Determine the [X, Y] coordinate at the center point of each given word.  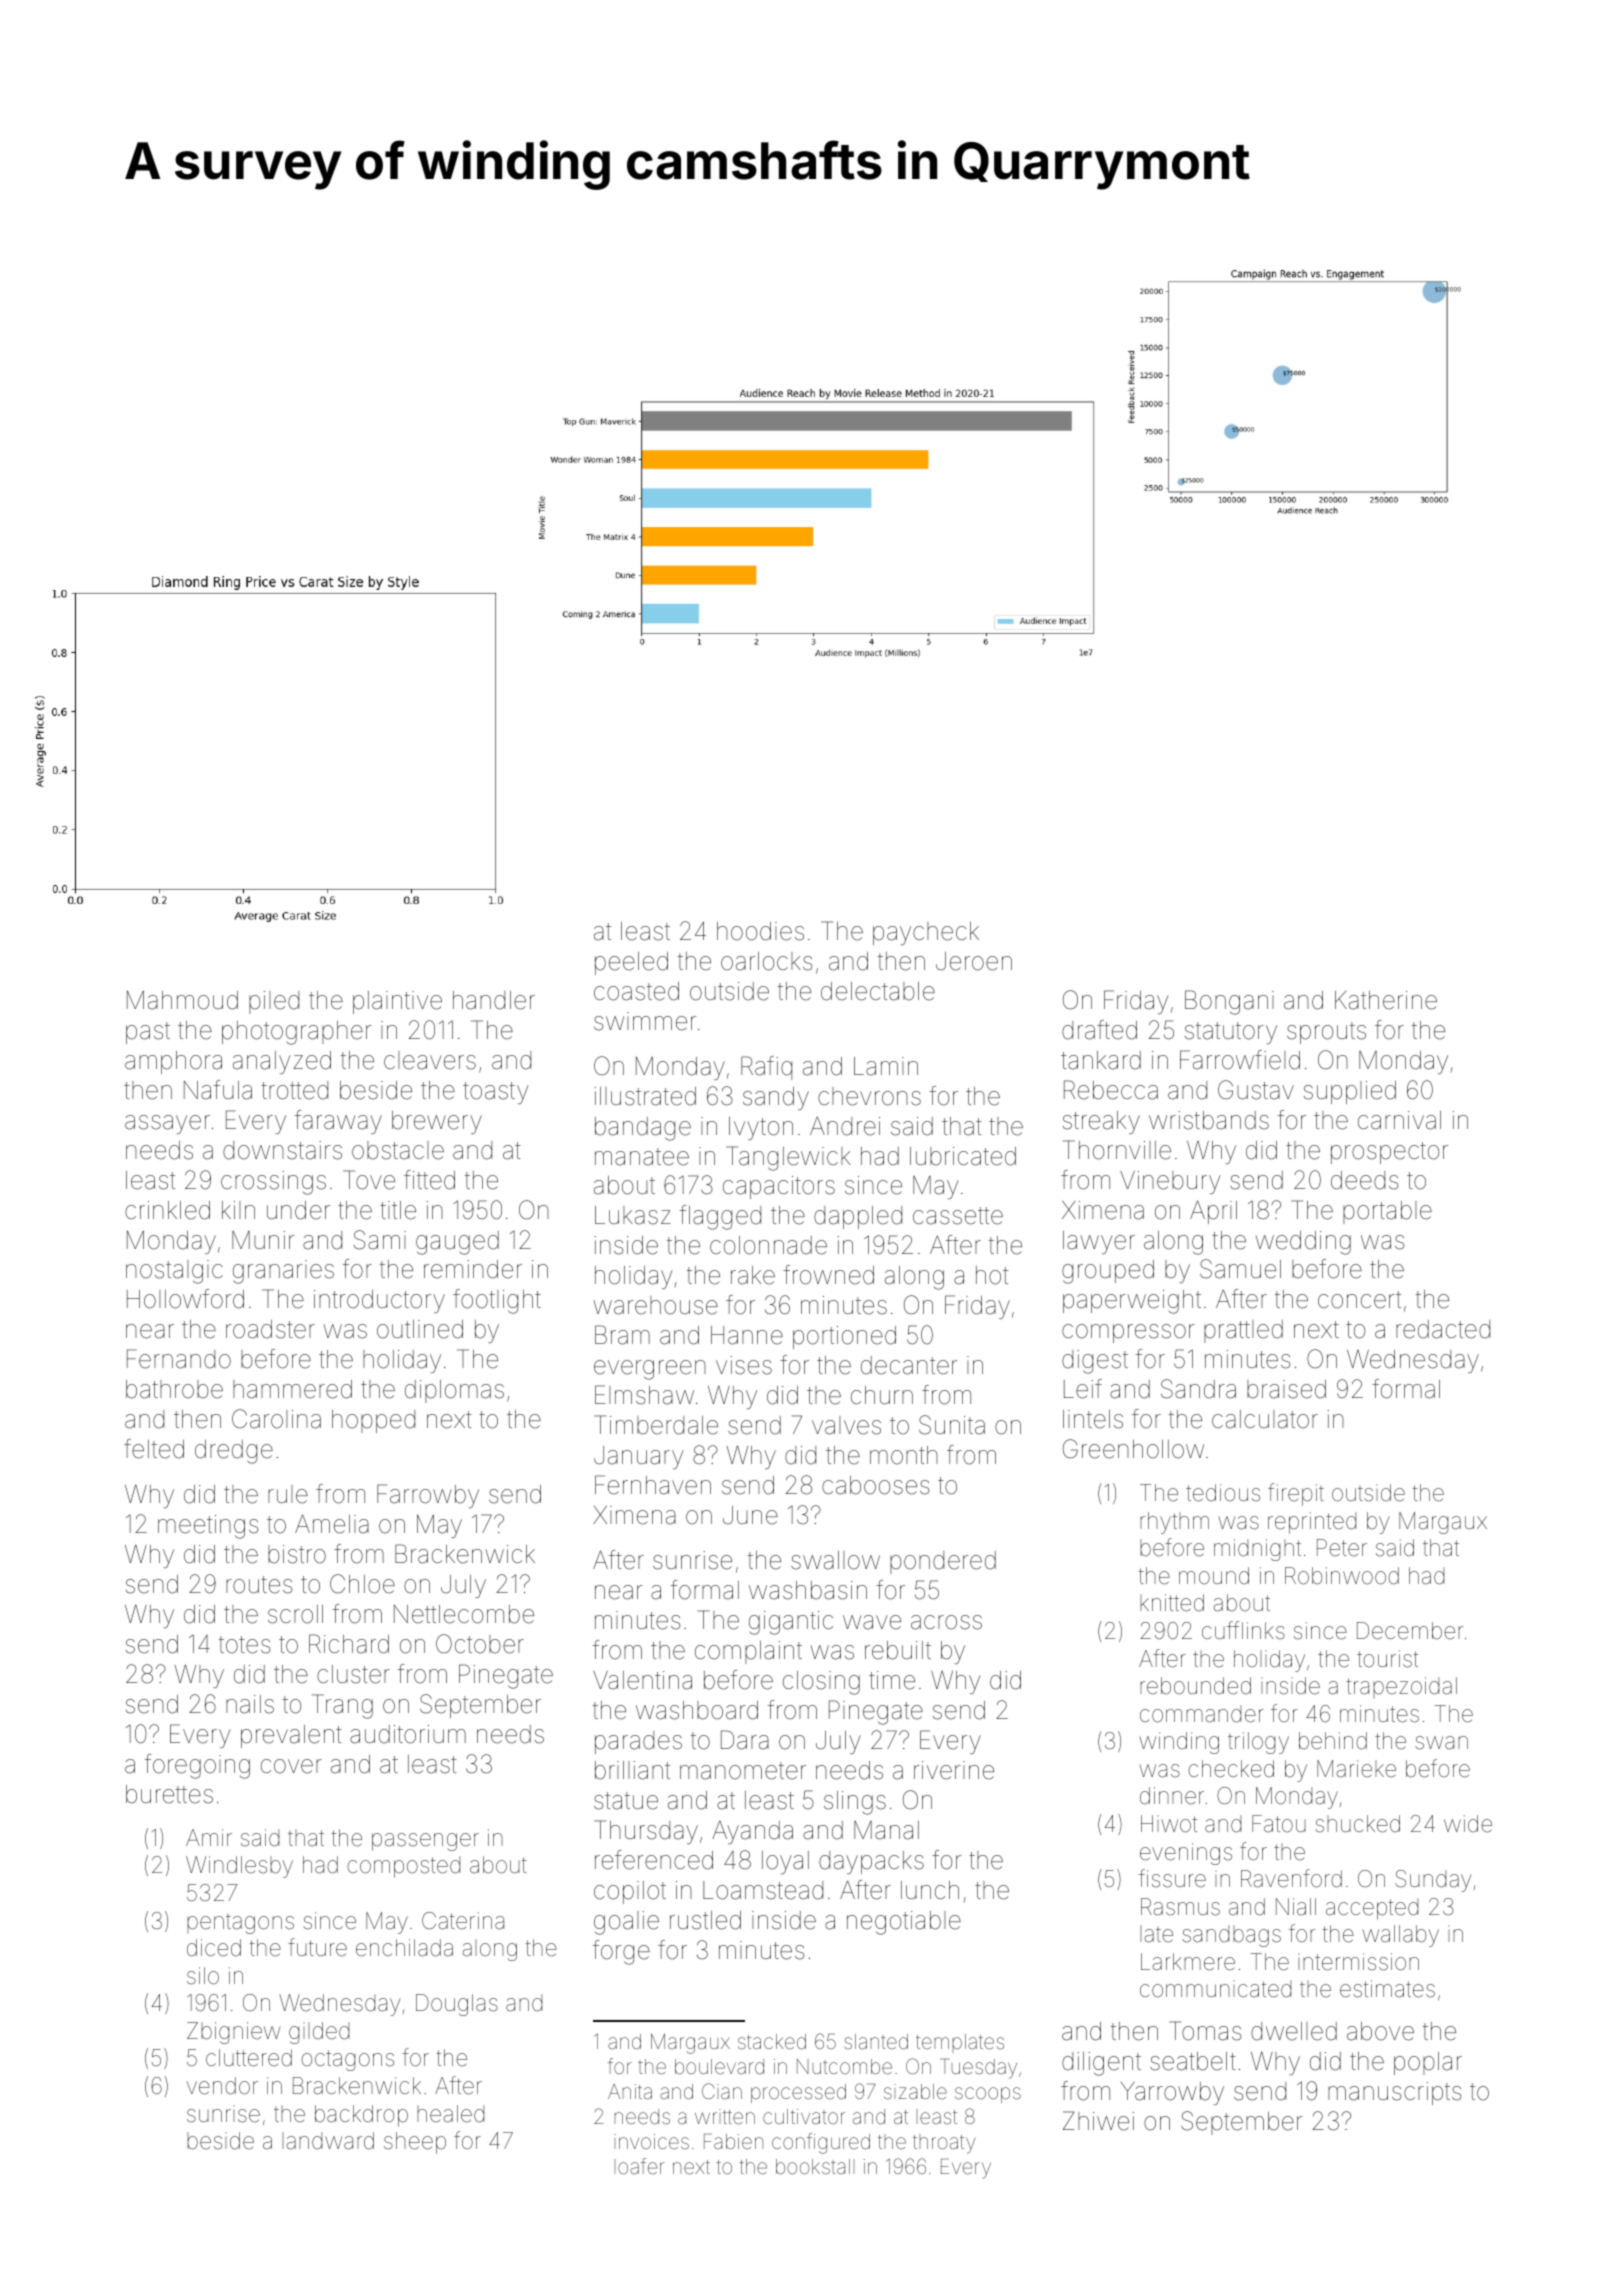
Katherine [1386, 1000]
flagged [720, 1217]
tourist [1387, 1659]
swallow [835, 1560]
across [946, 1622]
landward [328, 2141]
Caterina [463, 1921]
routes [259, 1585]
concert [1359, 1300]
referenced [654, 1860]
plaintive [397, 1002]
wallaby [1400, 1936]
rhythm [1174, 1523]
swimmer [645, 1021]
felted [154, 1449]
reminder [473, 1269]
